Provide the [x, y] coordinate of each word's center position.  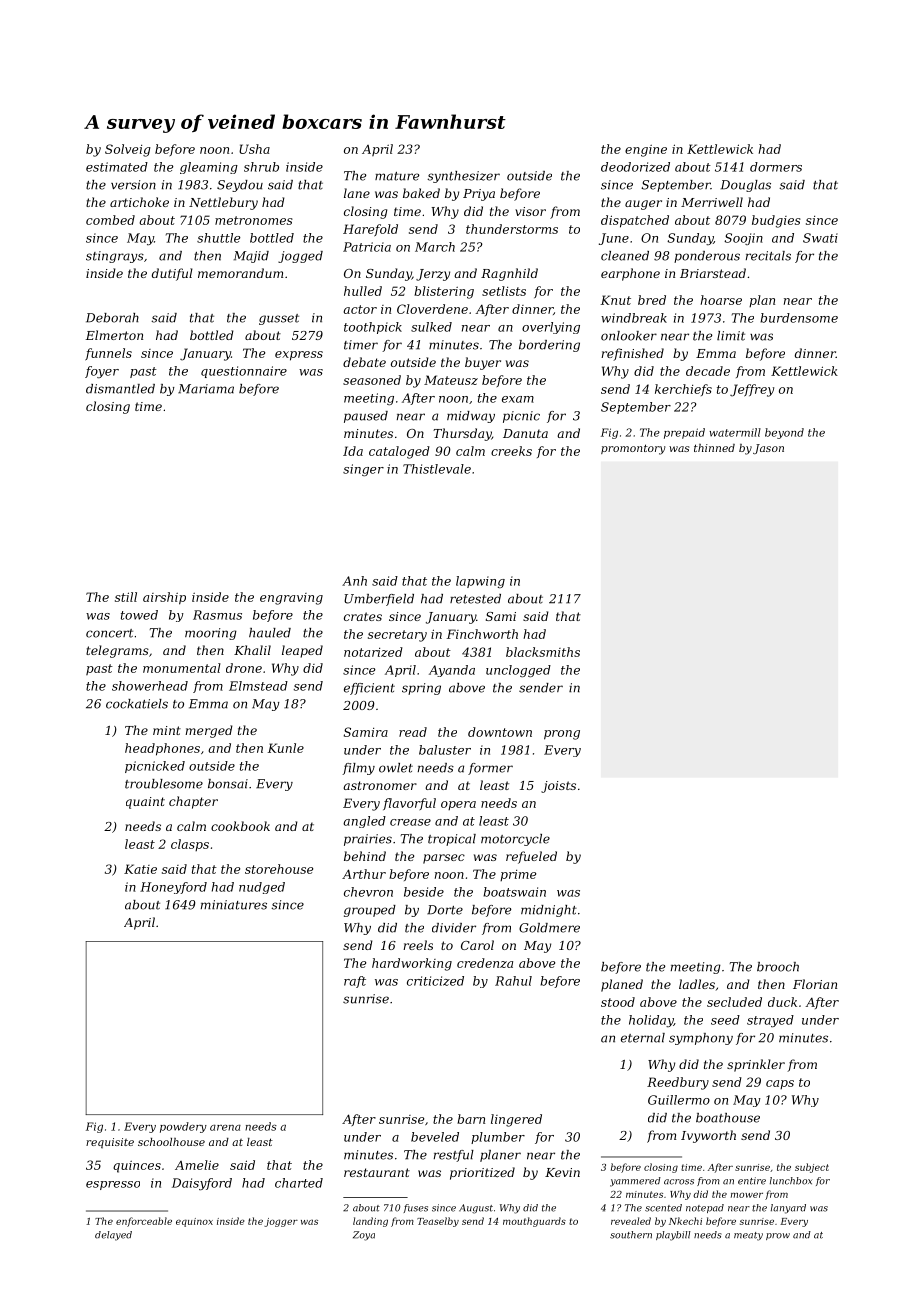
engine [646, 151]
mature [397, 176]
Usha [254, 149]
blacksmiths [543, 652]
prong [562, 735]
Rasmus [217, 615]
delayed [113, 1236]
